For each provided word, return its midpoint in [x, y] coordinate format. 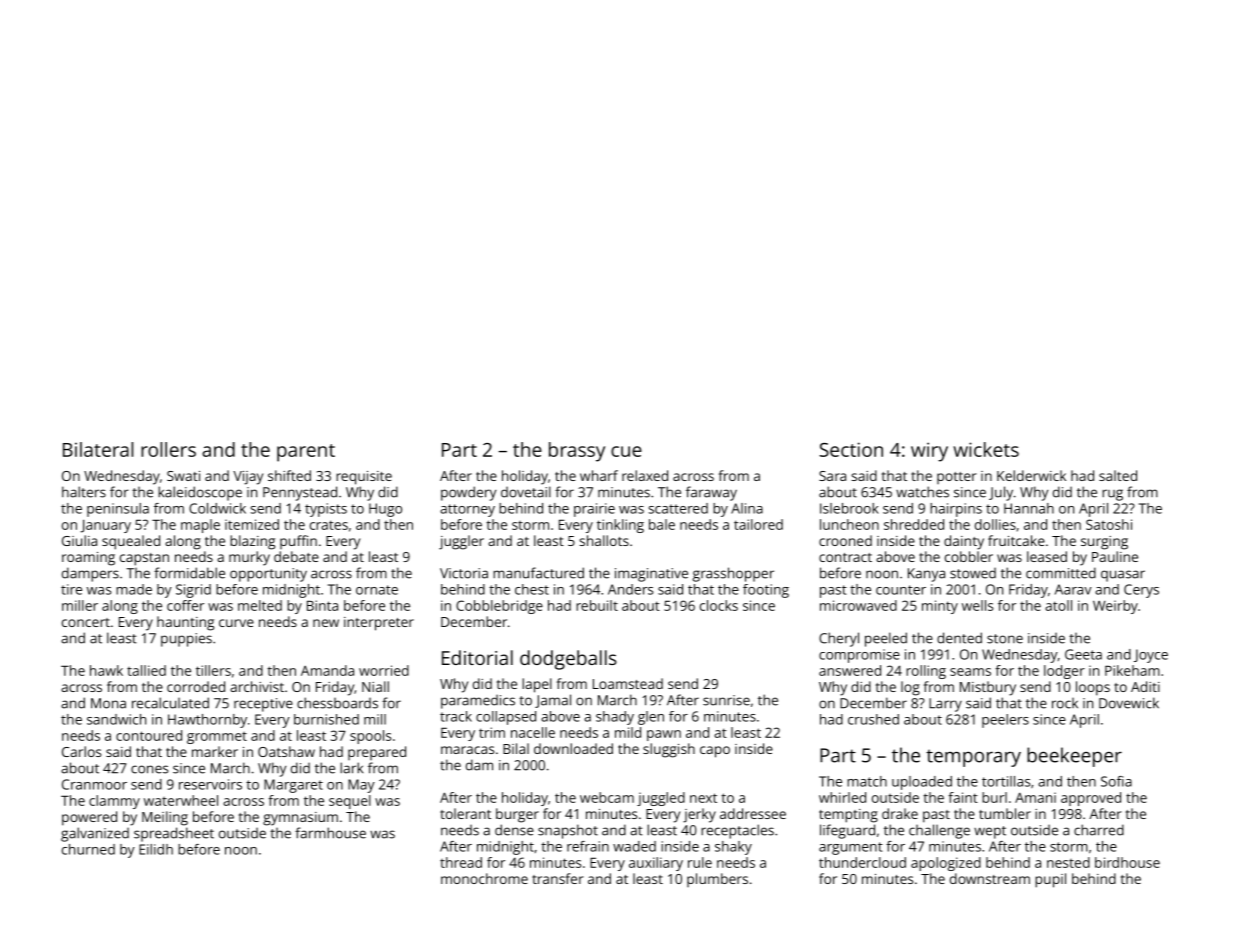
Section [851, 449]
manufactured [538, 573]
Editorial [477, 657]
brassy [577, 452]
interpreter [379, 624]
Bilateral [98, 449]
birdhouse [1127, 862]
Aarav [1073, 589]
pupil [1050, 880]
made [134, 589]
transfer [558, 878]
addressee [753, 813]
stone [1005, 639]
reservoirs [210, 784]
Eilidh [156, 849]
